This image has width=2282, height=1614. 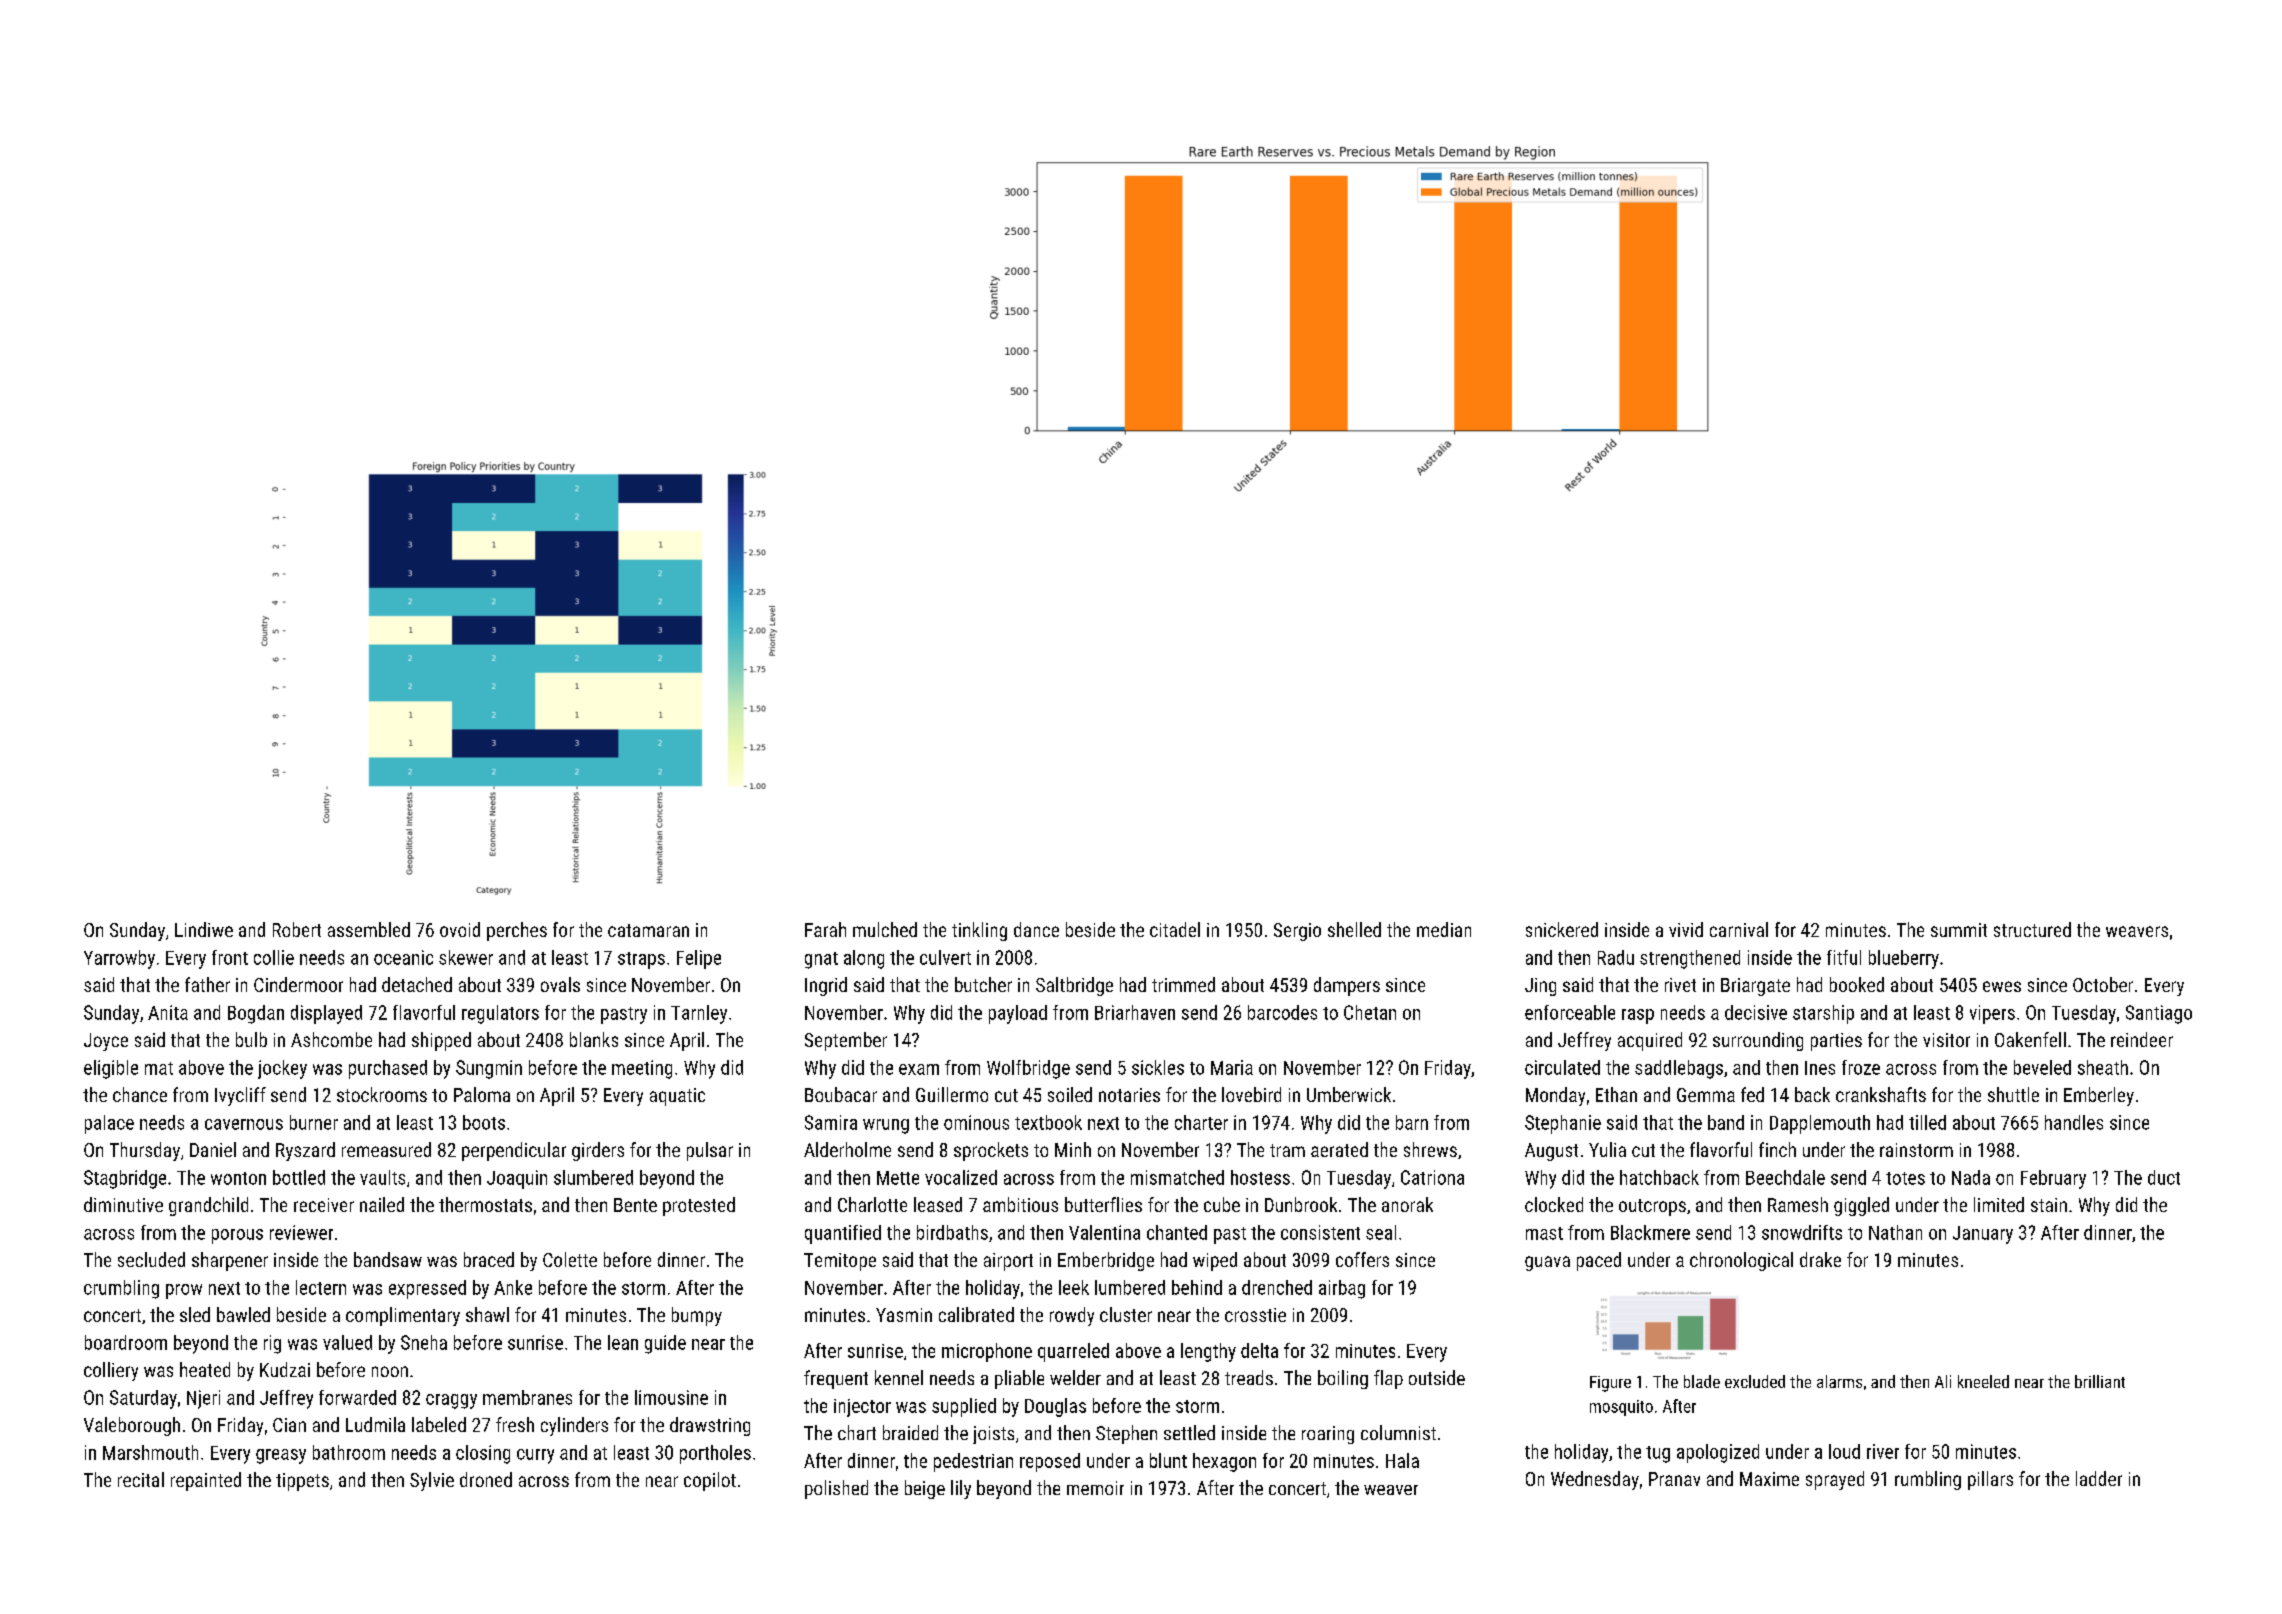 I want to click on airbag, so click(x=1342, y=1289).
